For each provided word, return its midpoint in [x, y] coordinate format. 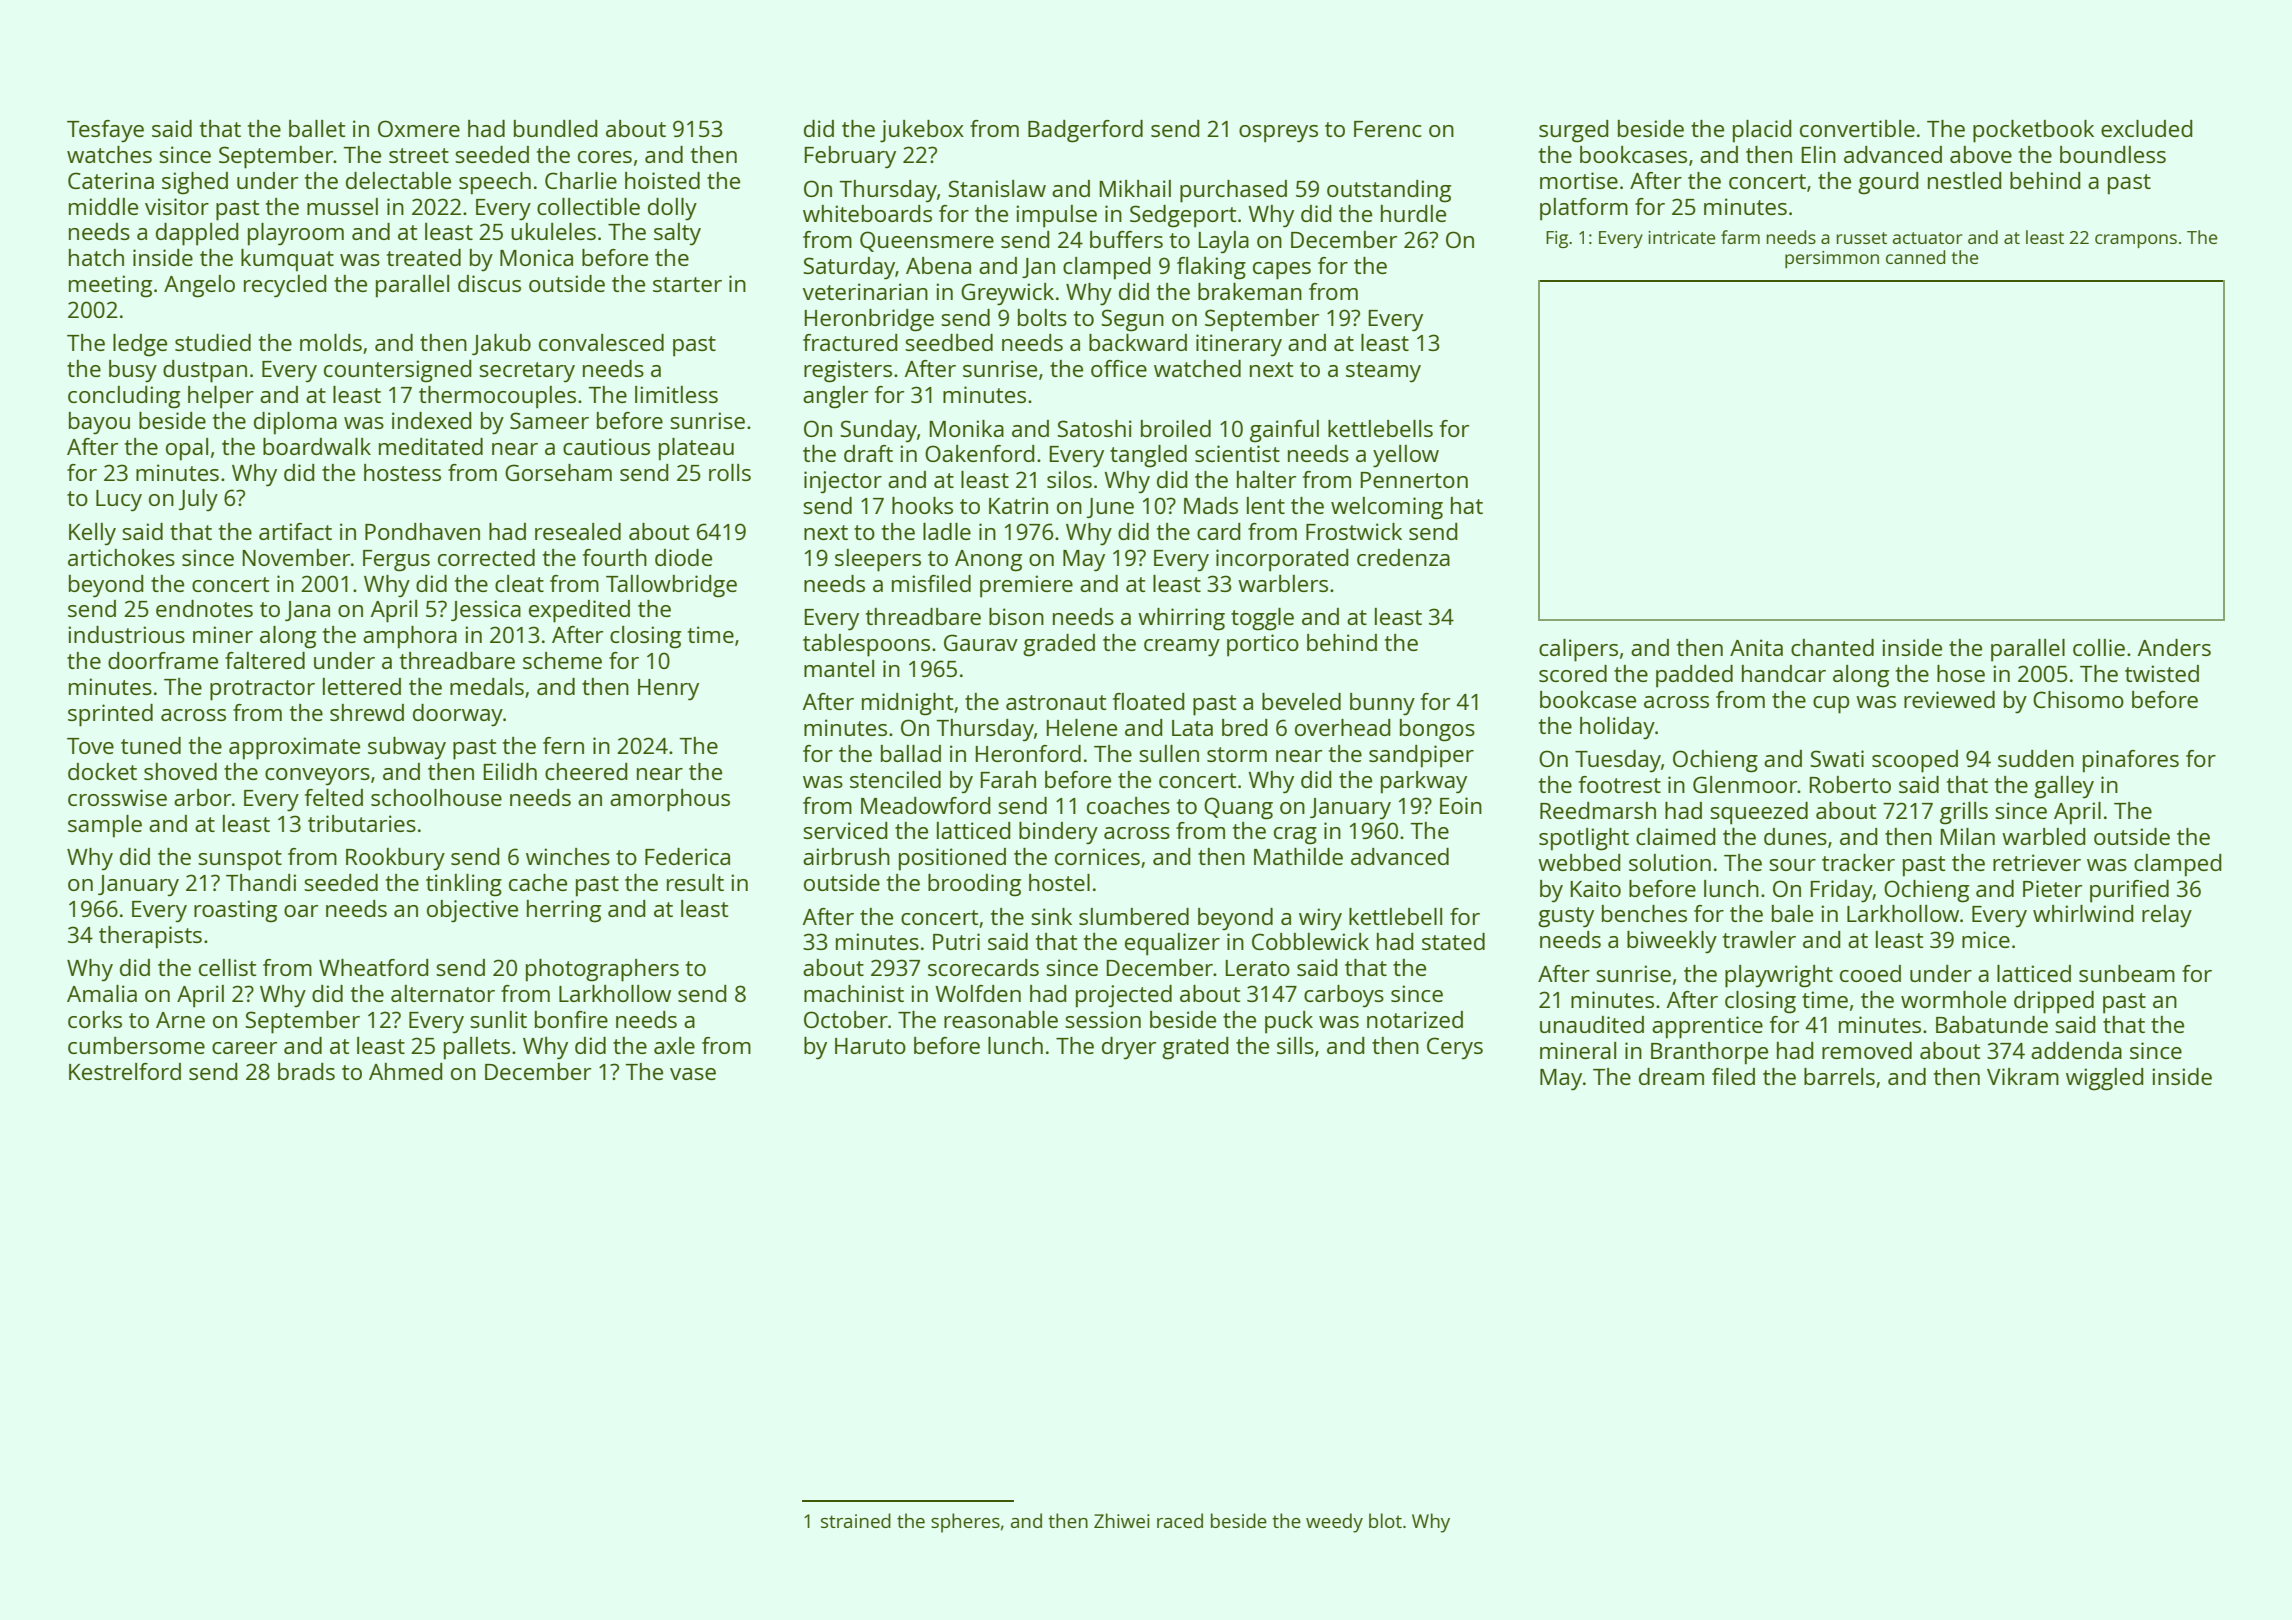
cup [1831, 705]
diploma [295, 423]
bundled [556, 128]
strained [856, 1520]
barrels [1839, 1076]
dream [1671, 1076]
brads [306, 1071]
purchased [1233, 191]
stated [1453, 941]
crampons [2136, 241]
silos [1069, 479]
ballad [911, 753]
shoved [180, 771]
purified [2129, 891]
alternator [443, 993]
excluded [2147, 128]
